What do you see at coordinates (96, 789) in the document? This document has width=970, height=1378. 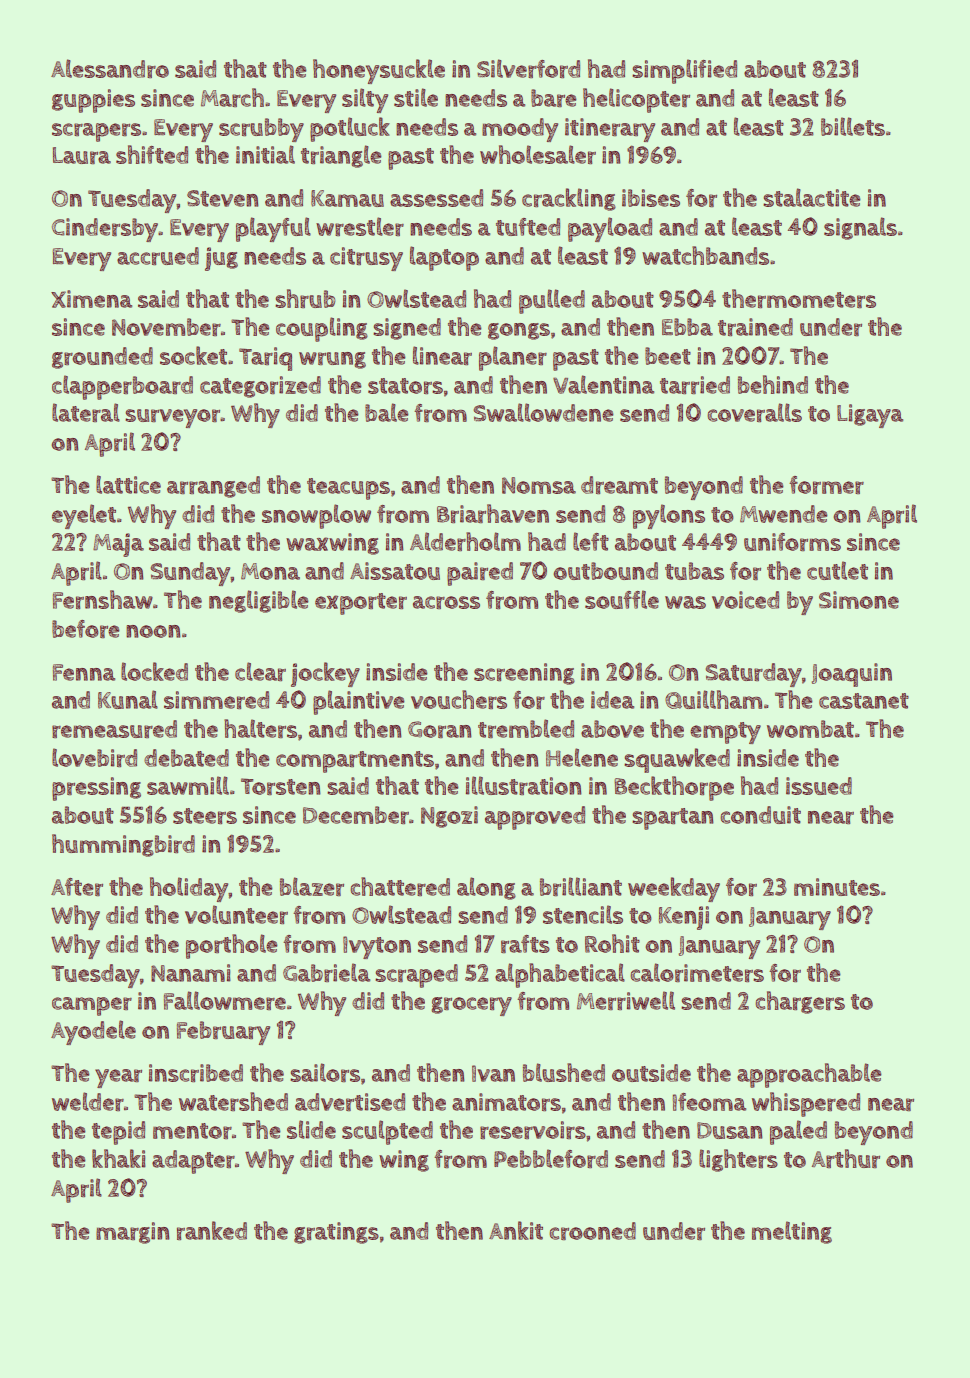 I see `pressing` at bounding box center [96, 789].
